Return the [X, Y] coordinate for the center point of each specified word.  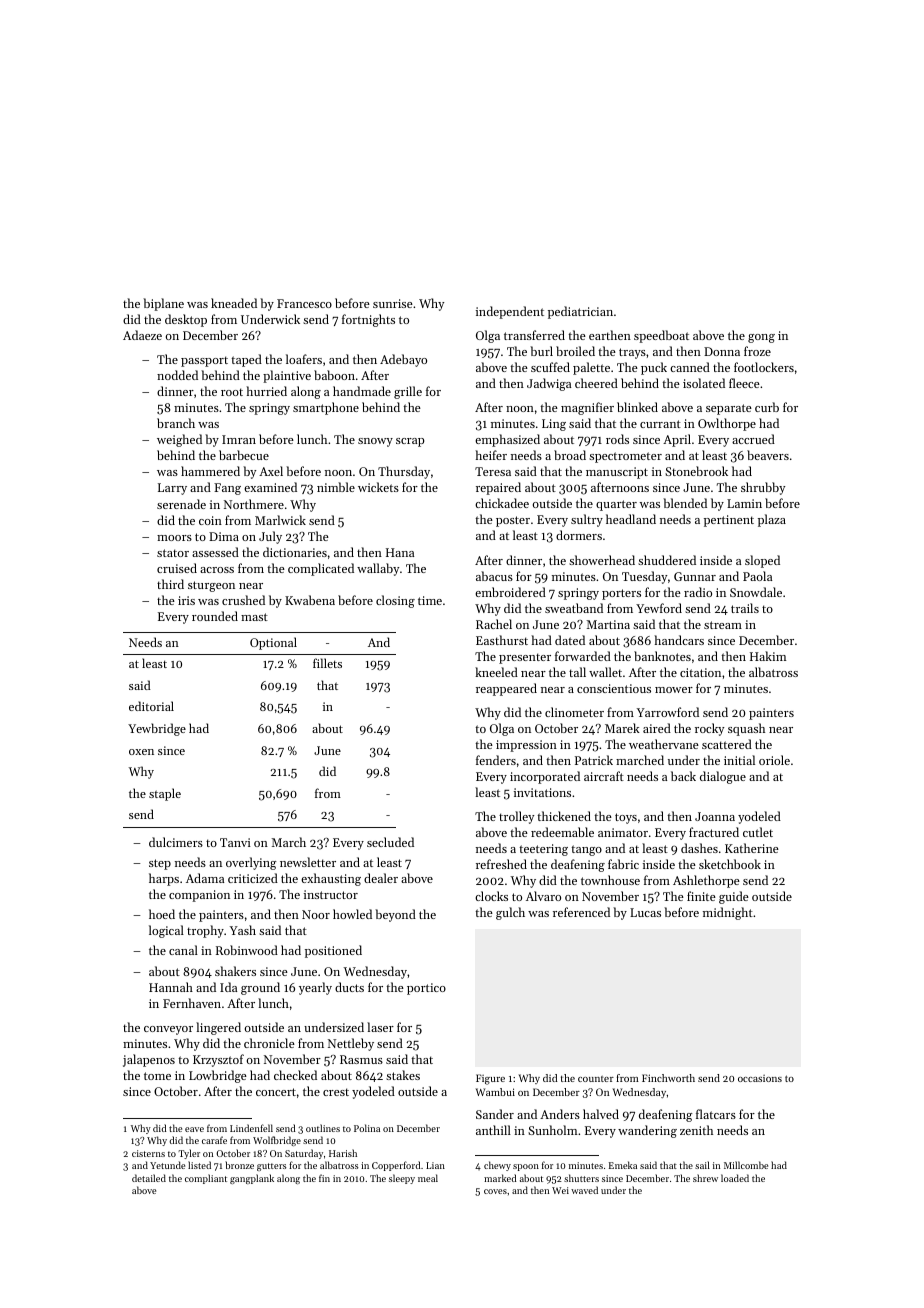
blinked [637, 407]
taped [246, 360]
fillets [327, 663]
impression [526, 746]
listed [199, 1165]
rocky [709, 729]
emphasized [507, 440]
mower [674, 690]
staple [165, 794]
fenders [496, 760]
